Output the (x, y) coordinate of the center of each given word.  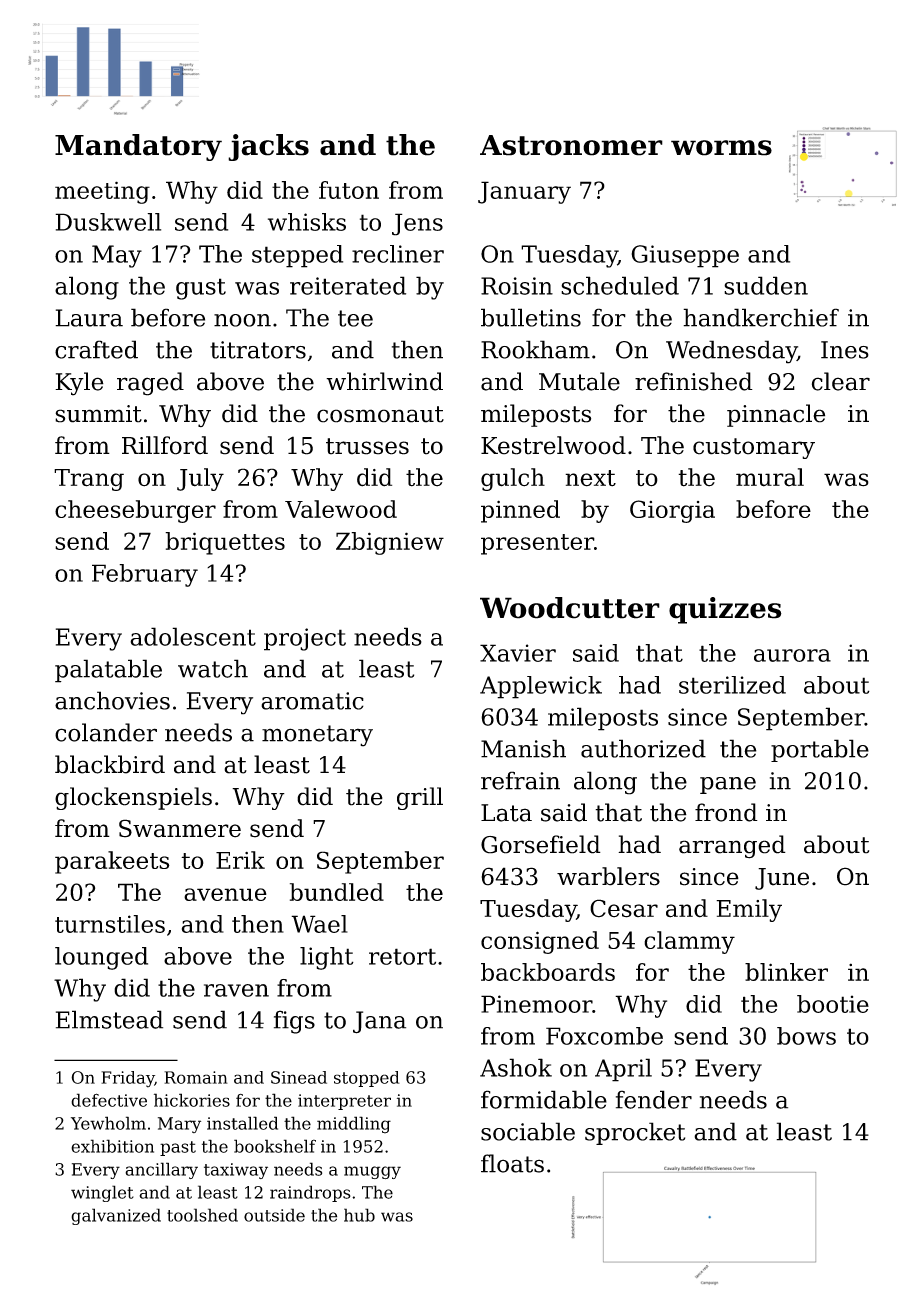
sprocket (635, 1133)
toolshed (202, 1215)
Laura (89, 318)
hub (359, 1215)
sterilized (732, 685)
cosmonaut (380, 414)
